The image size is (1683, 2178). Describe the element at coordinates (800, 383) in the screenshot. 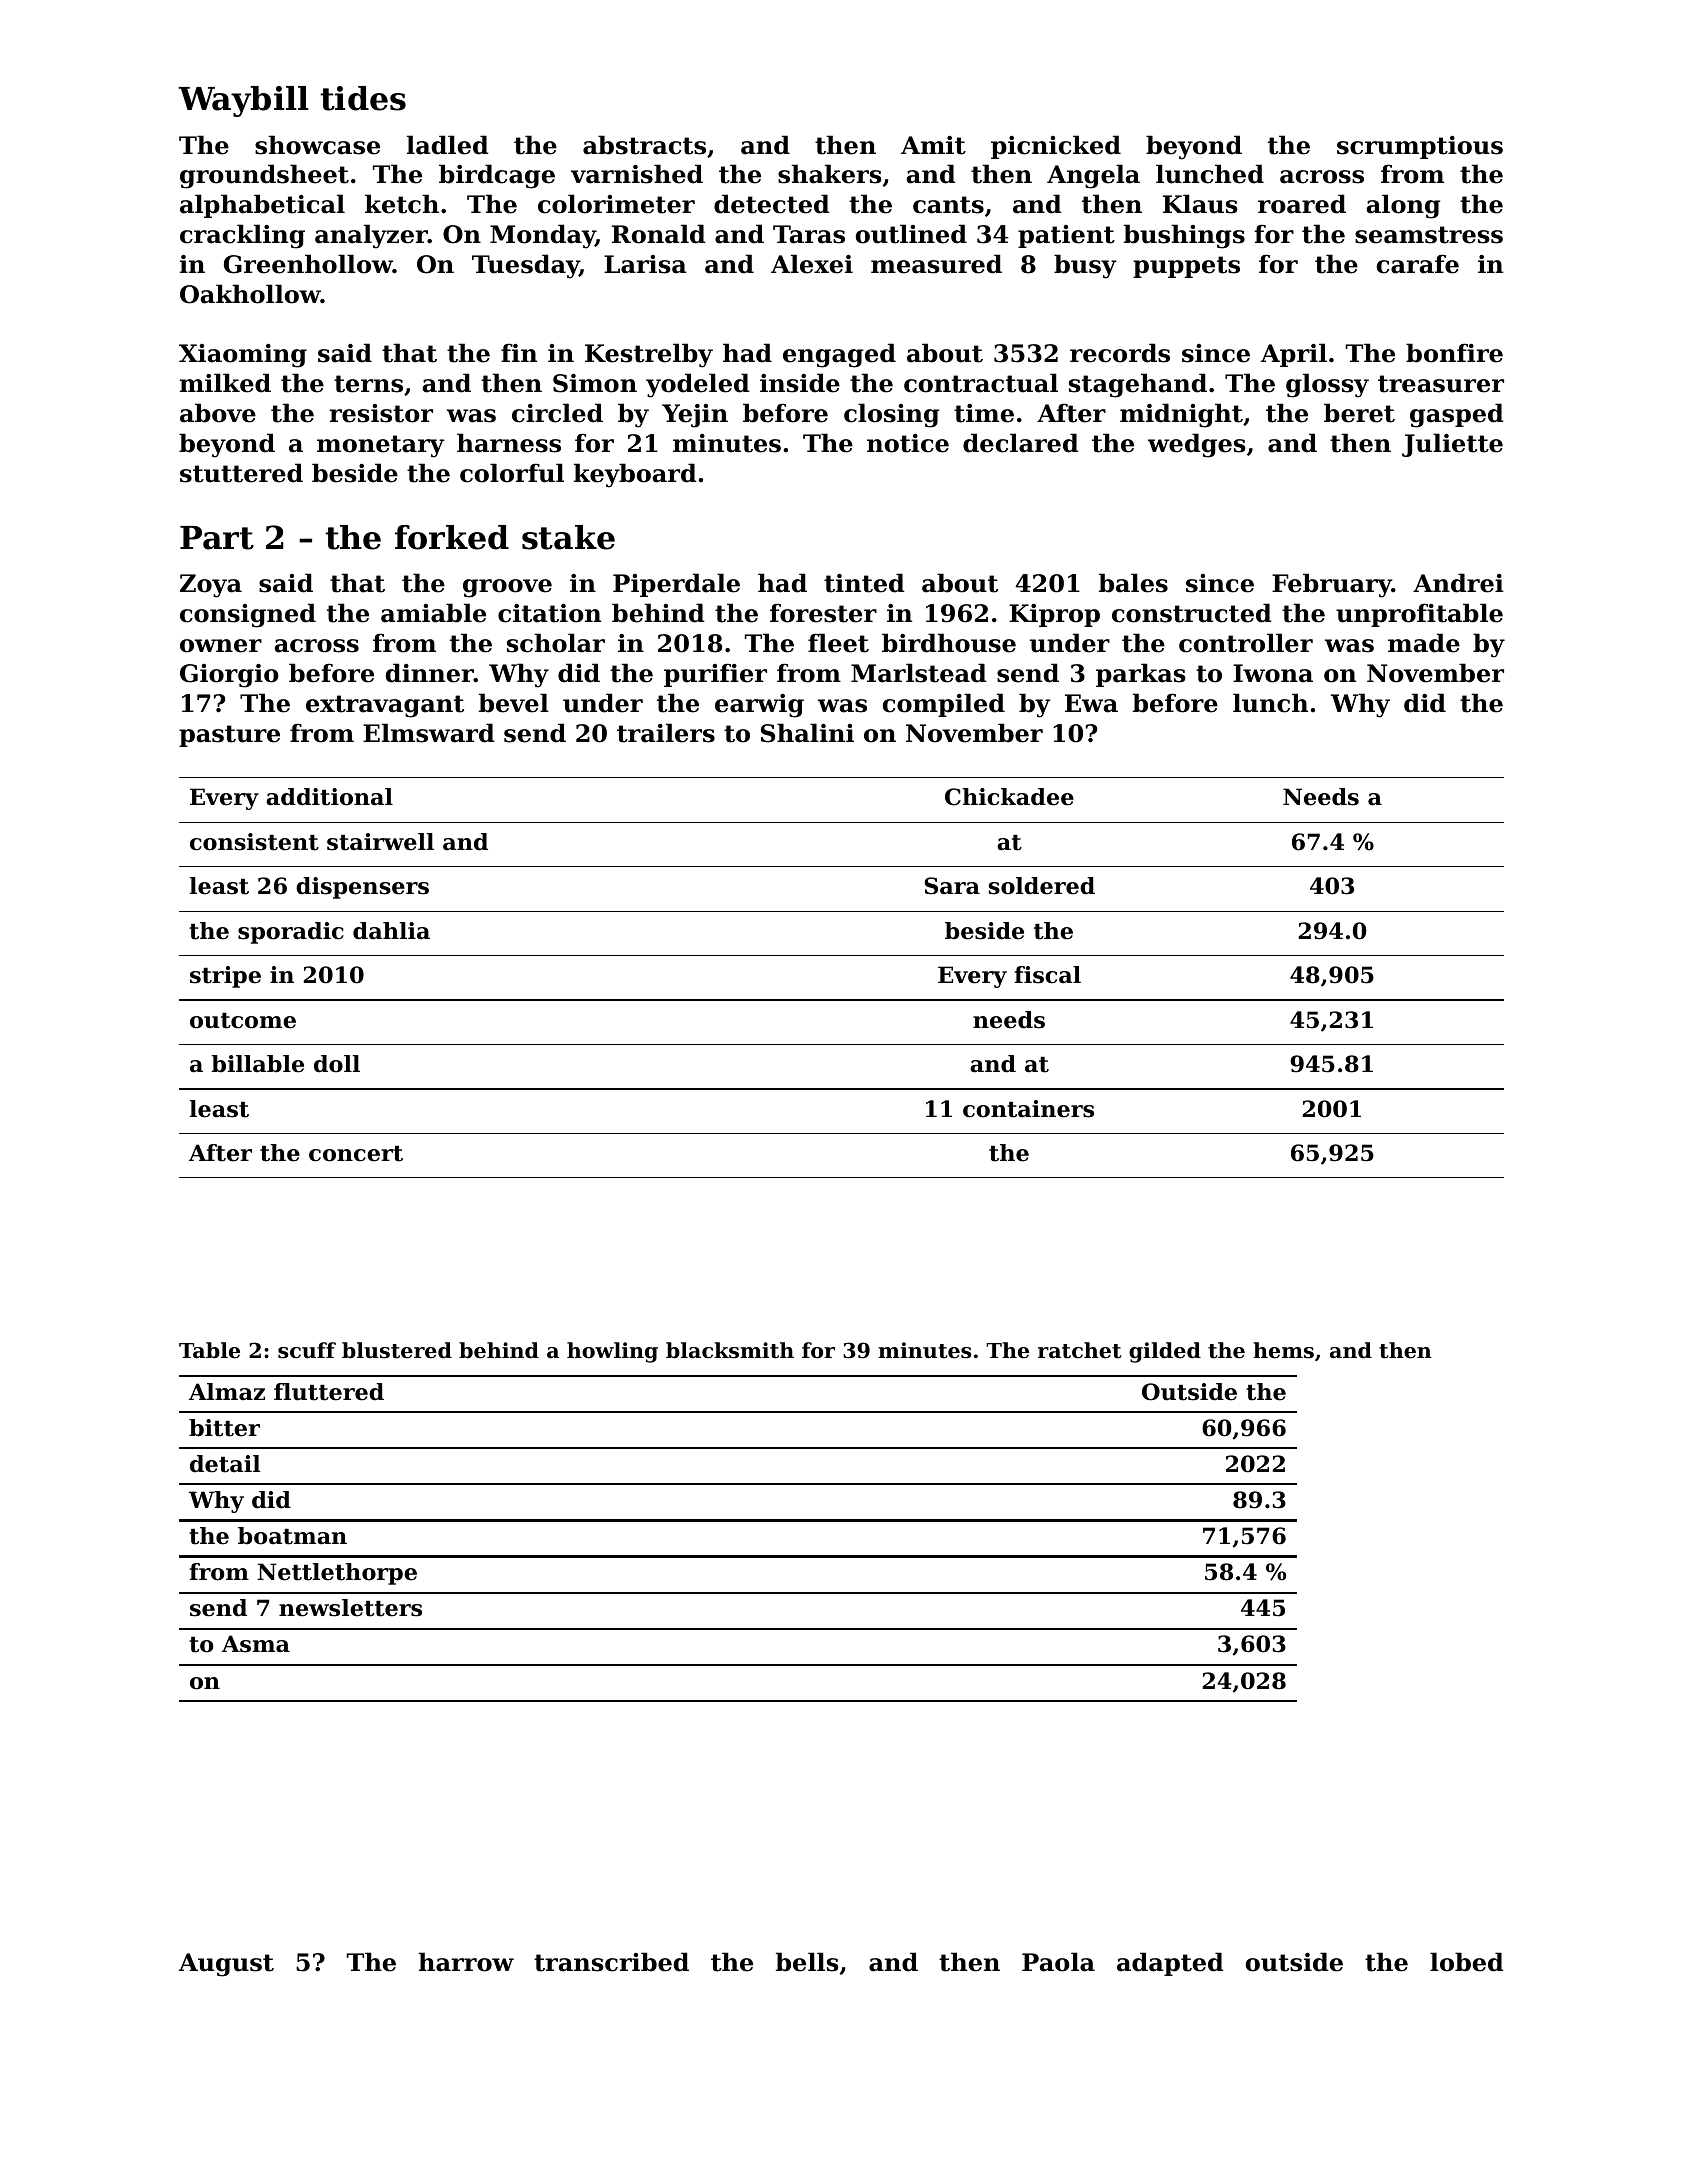

I see `inside` at that location.
